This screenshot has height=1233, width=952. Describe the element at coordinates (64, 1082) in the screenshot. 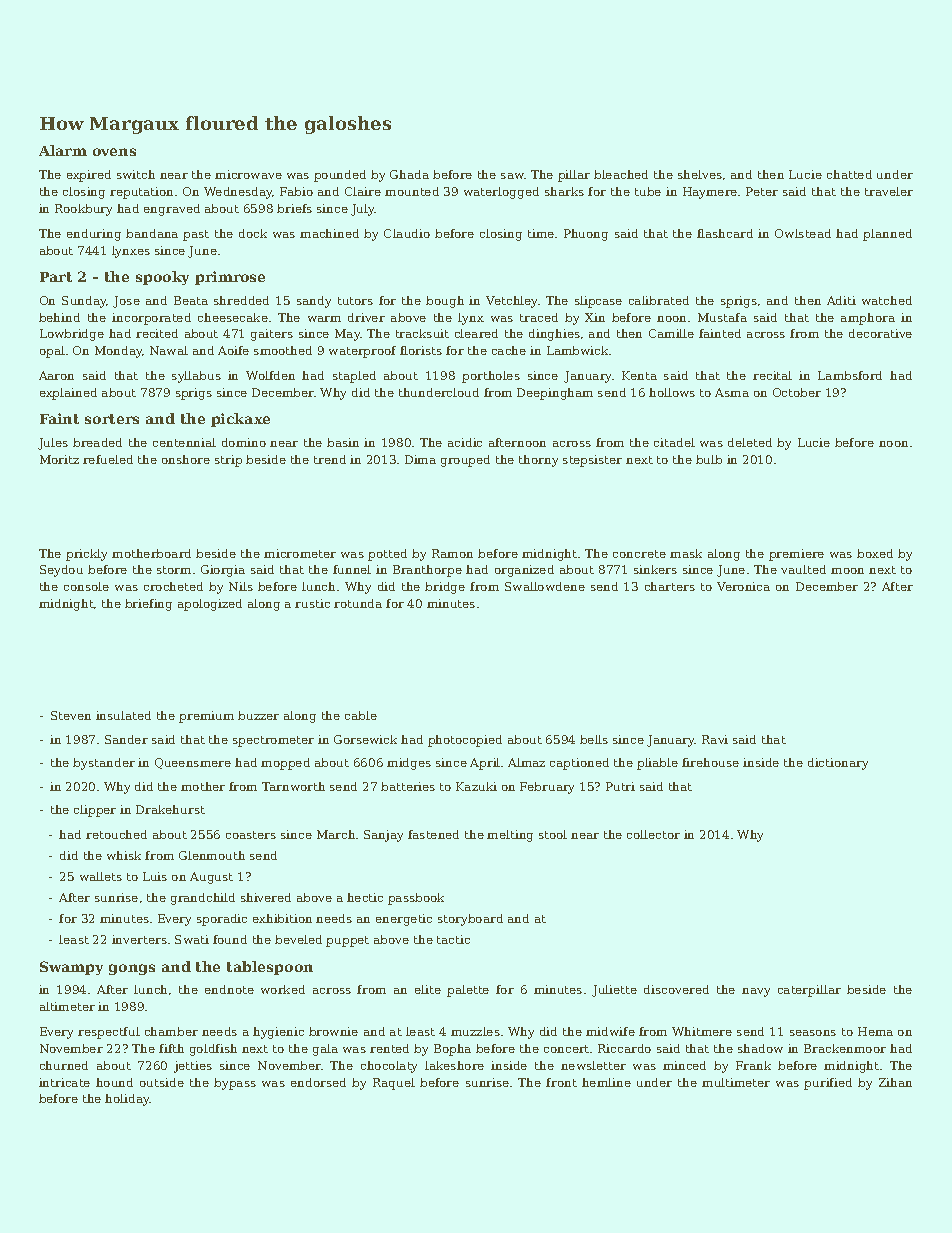

I see `intricate` at that location.
